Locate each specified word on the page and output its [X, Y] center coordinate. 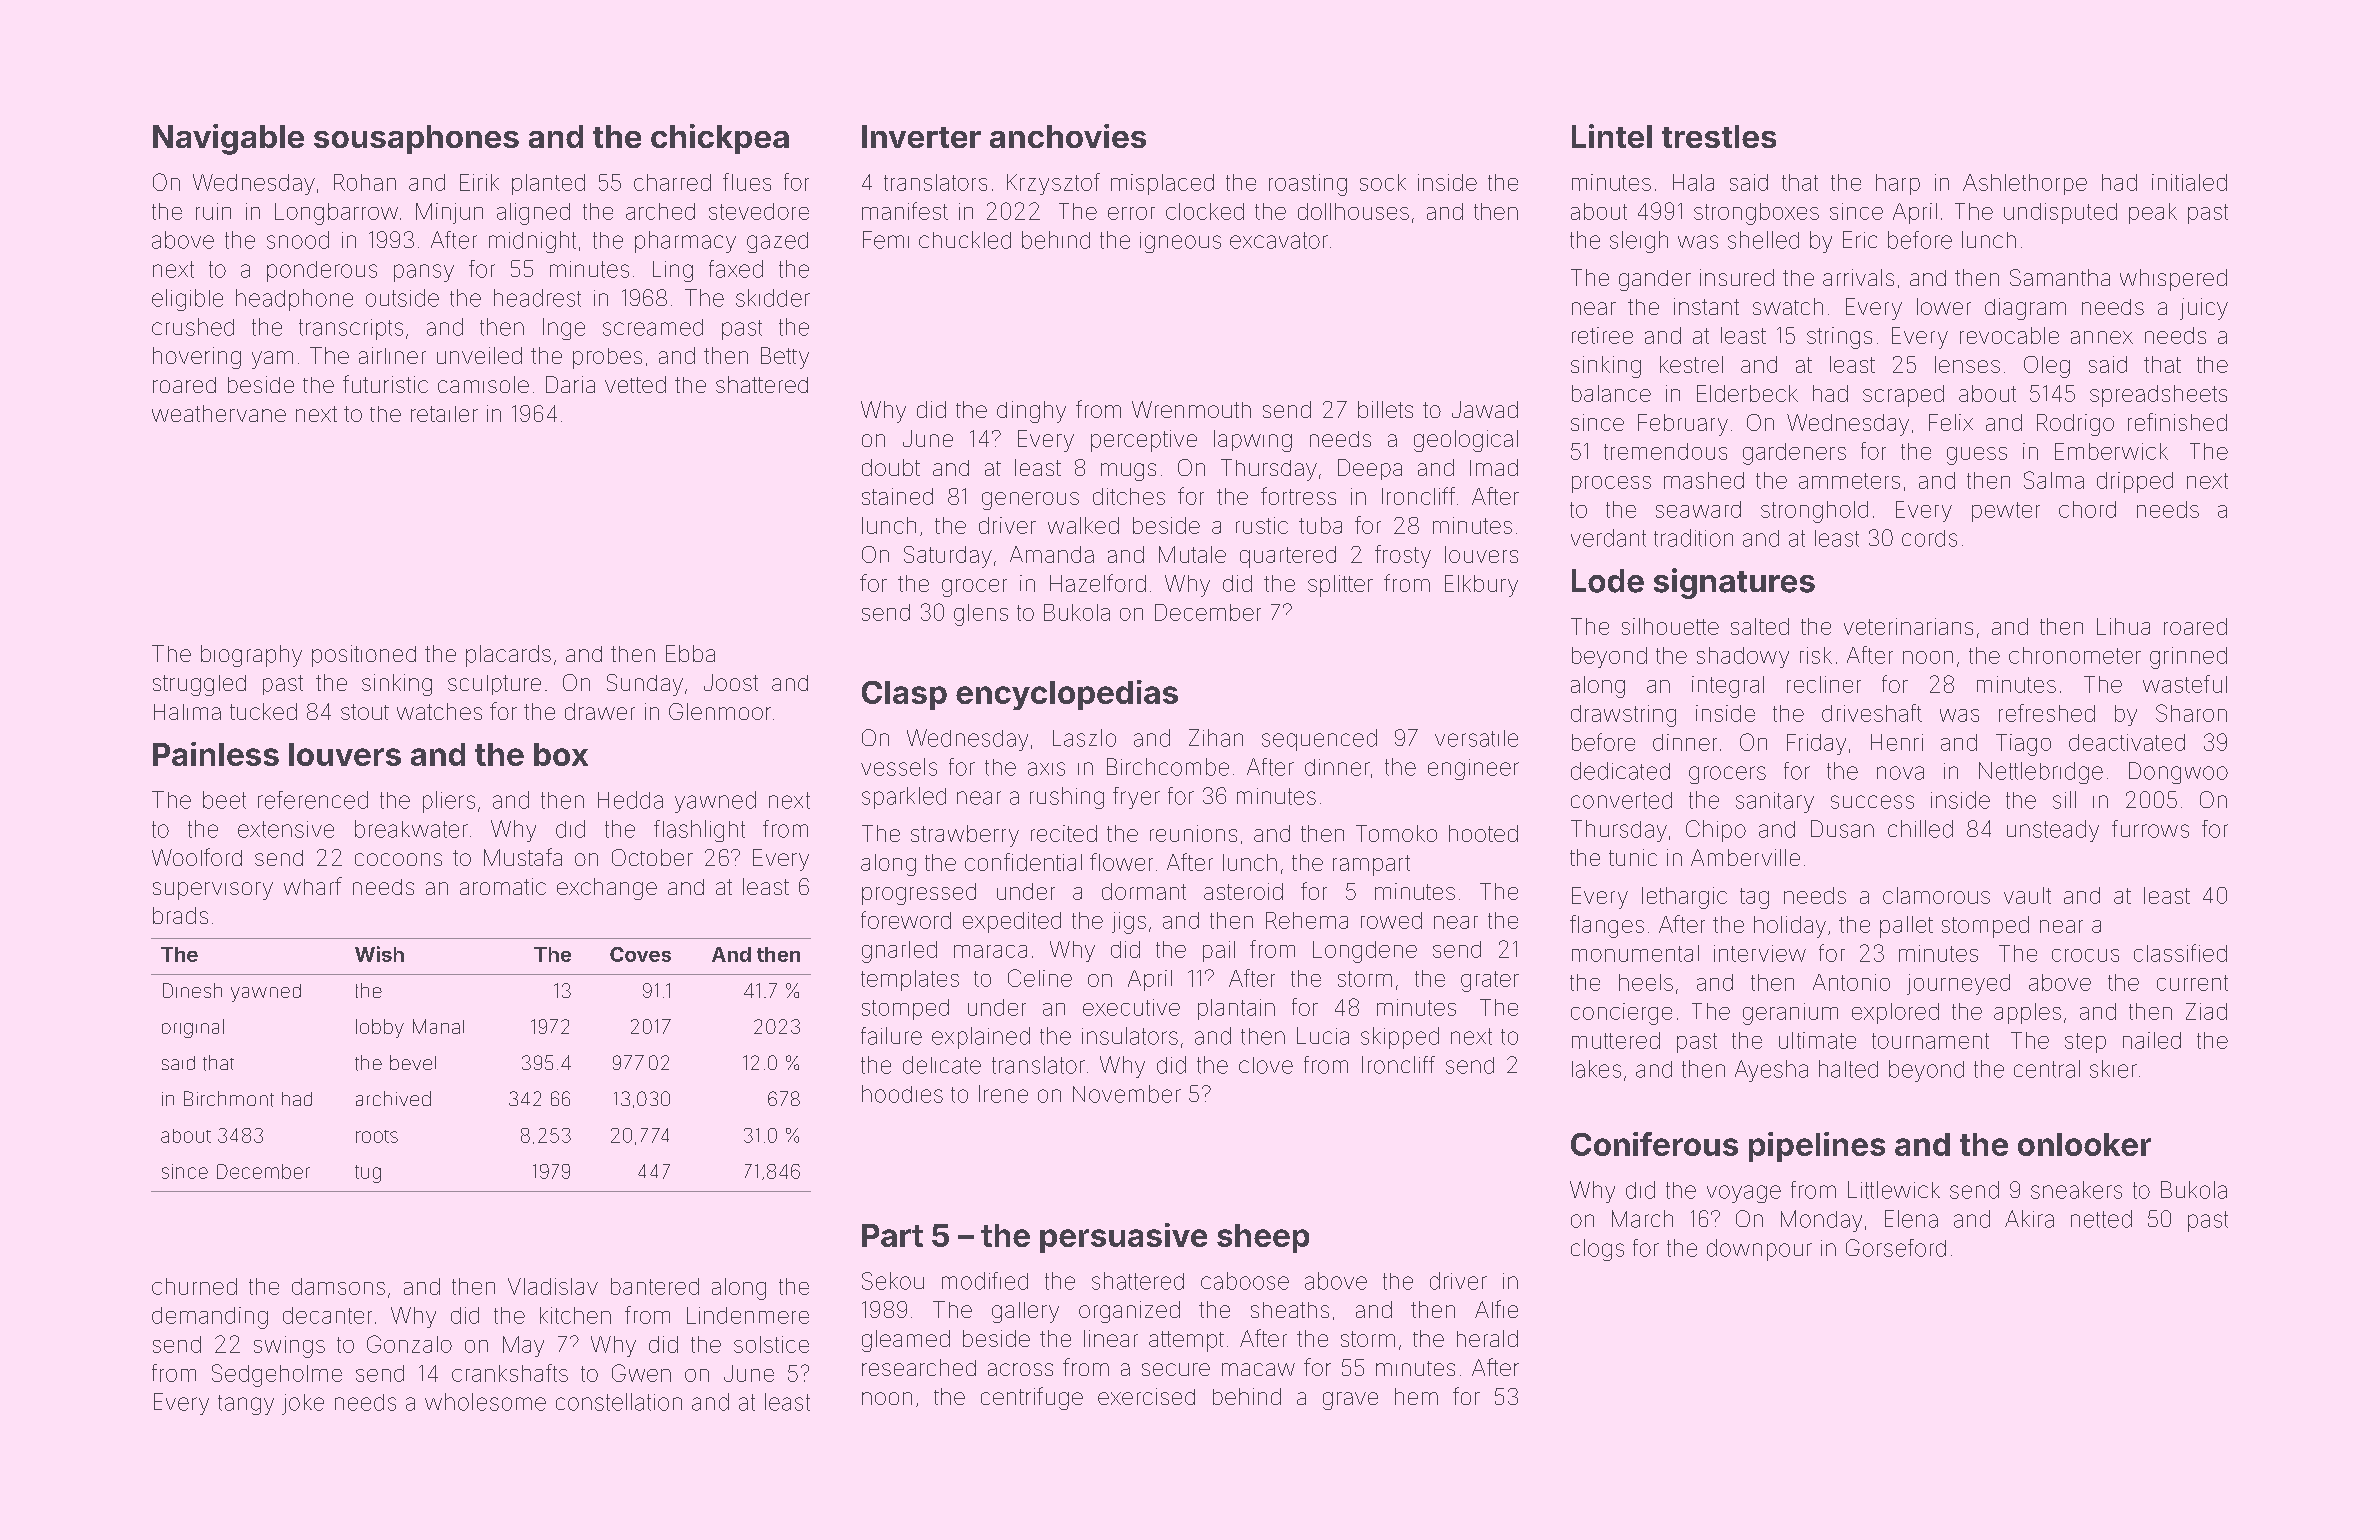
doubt [891, 467]
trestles [1719, 136]
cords [1929, 538]
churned [194, 1286]
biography [251, 656]
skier [2113, 1069]
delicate [942, 1065]
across [1020, 1369]
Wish [379, 954]
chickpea [720, 139]
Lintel [1612, 136]
